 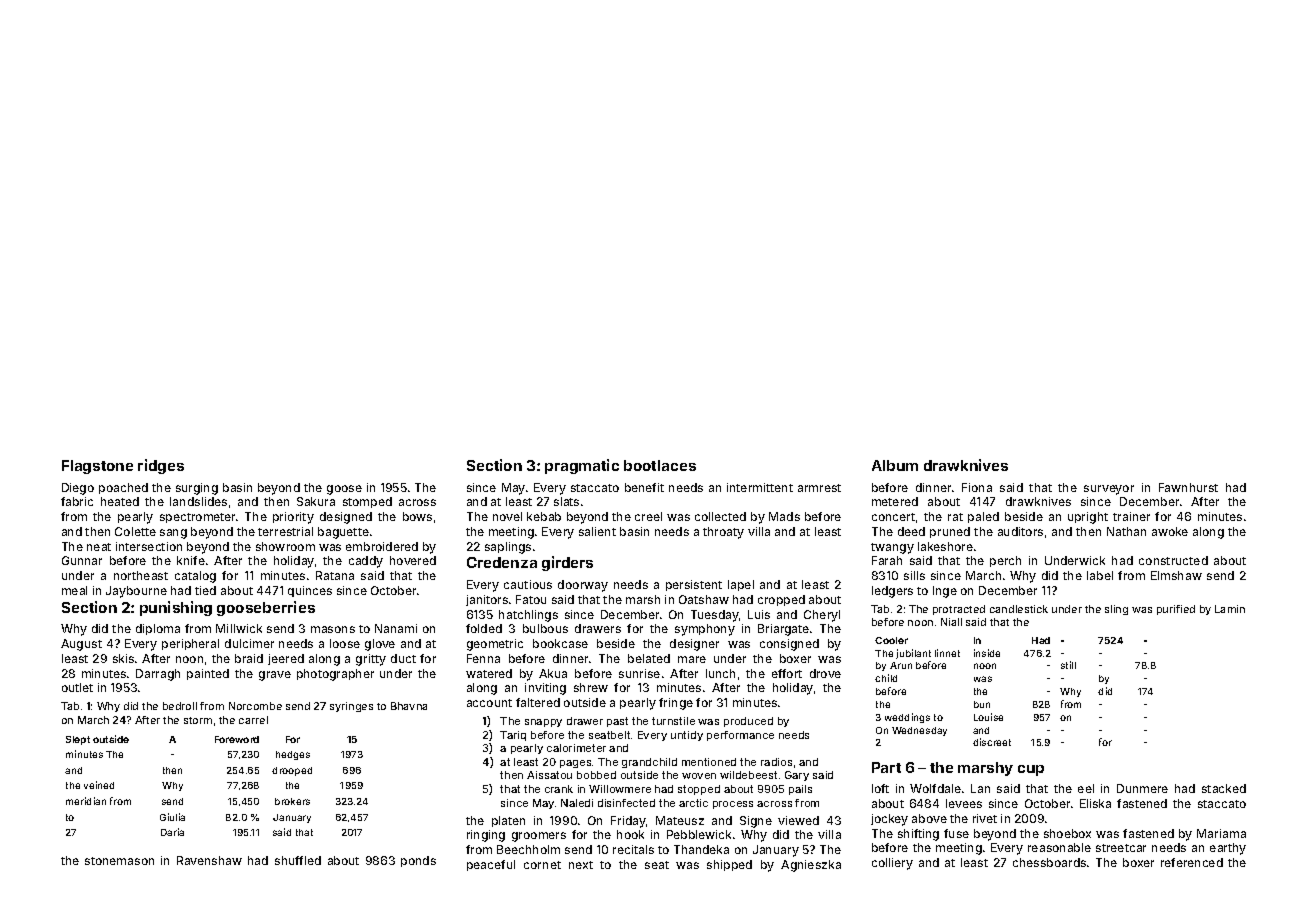 I want to click on Arun, so click(x=901, y=665).
